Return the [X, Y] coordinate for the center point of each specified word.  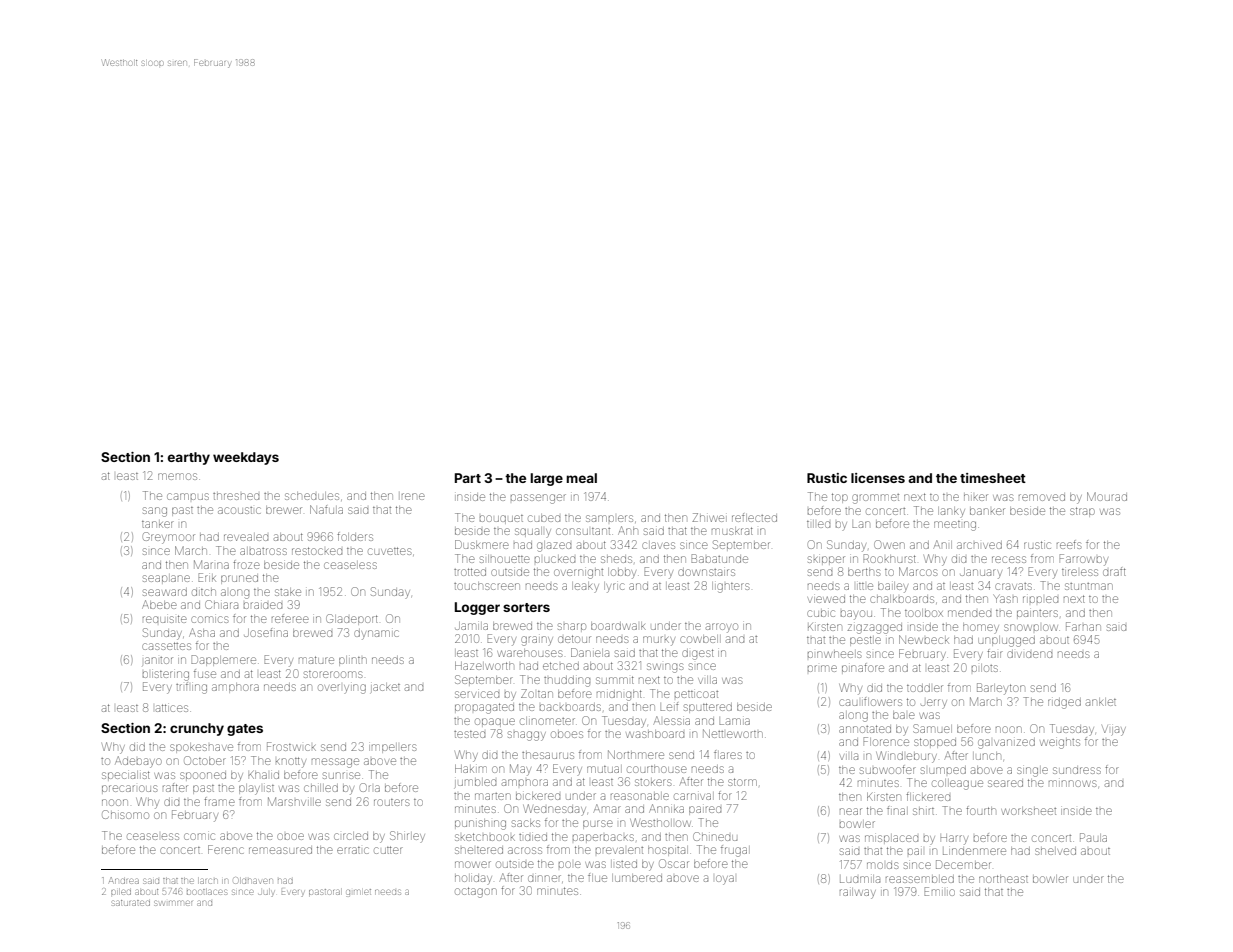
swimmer [173, 903]
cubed [544, 518]
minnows [1072, 783]
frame [219, 801]
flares [728, 754]
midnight [619, 695]
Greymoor [169, 538]
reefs [1069, 544]
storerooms [333, 674]
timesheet [993, 478]
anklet [1101, 702]
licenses [878, 478]
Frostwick [291, 746]
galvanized [1006, 743]
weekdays [246, 458]
